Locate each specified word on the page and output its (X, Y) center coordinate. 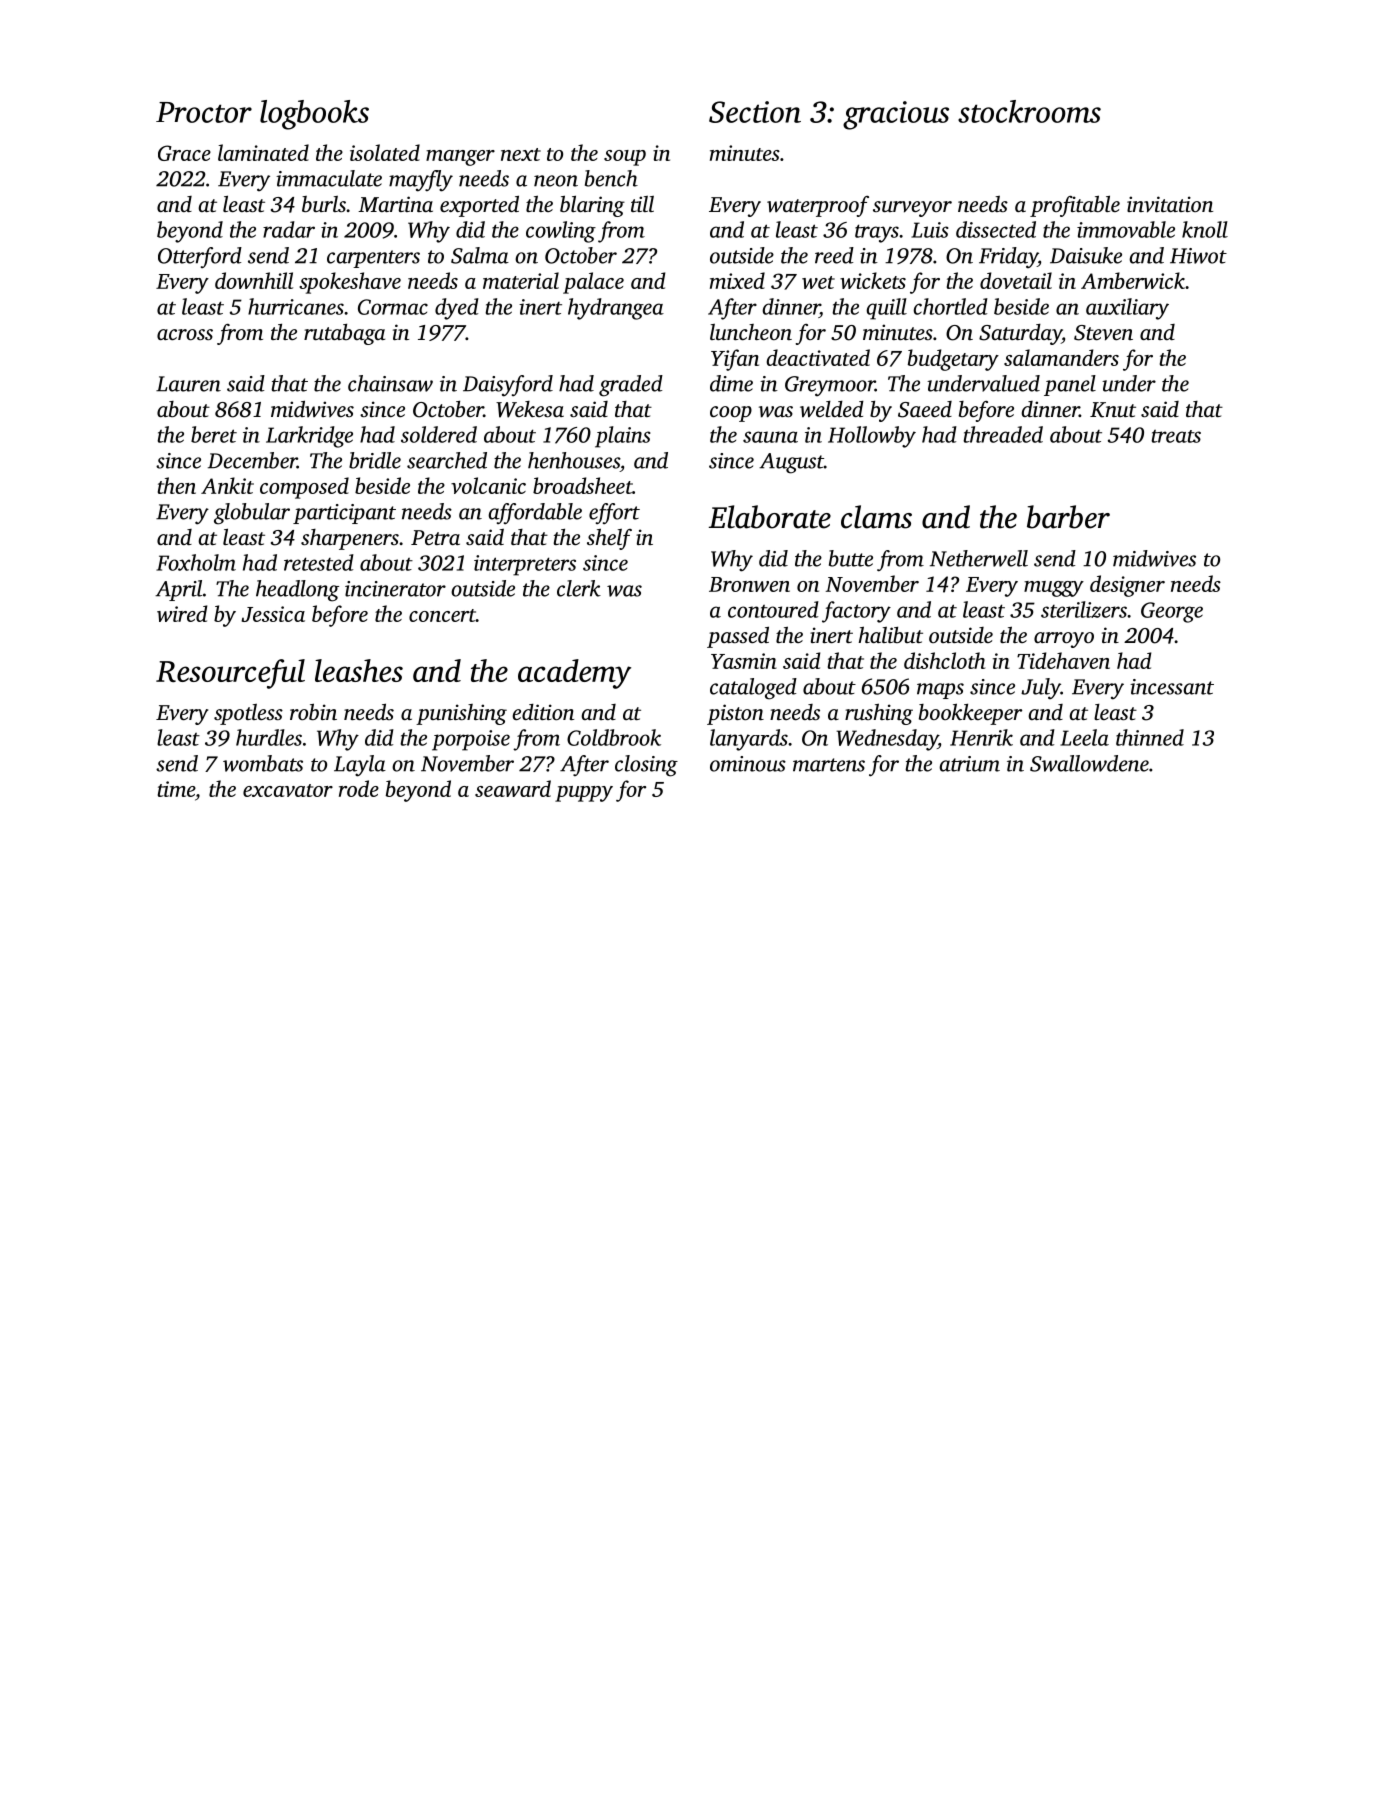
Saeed (925, 409)
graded (631, 386)
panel (1070, 385)
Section (755, 112)
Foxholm (196, 562)
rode (359, 788)
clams (876, 517)
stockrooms (1029, 111)
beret (214, 434)
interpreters (525, 565)
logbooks (314, 115)
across (185, 334)
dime (731, 383)
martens (829, 765)
